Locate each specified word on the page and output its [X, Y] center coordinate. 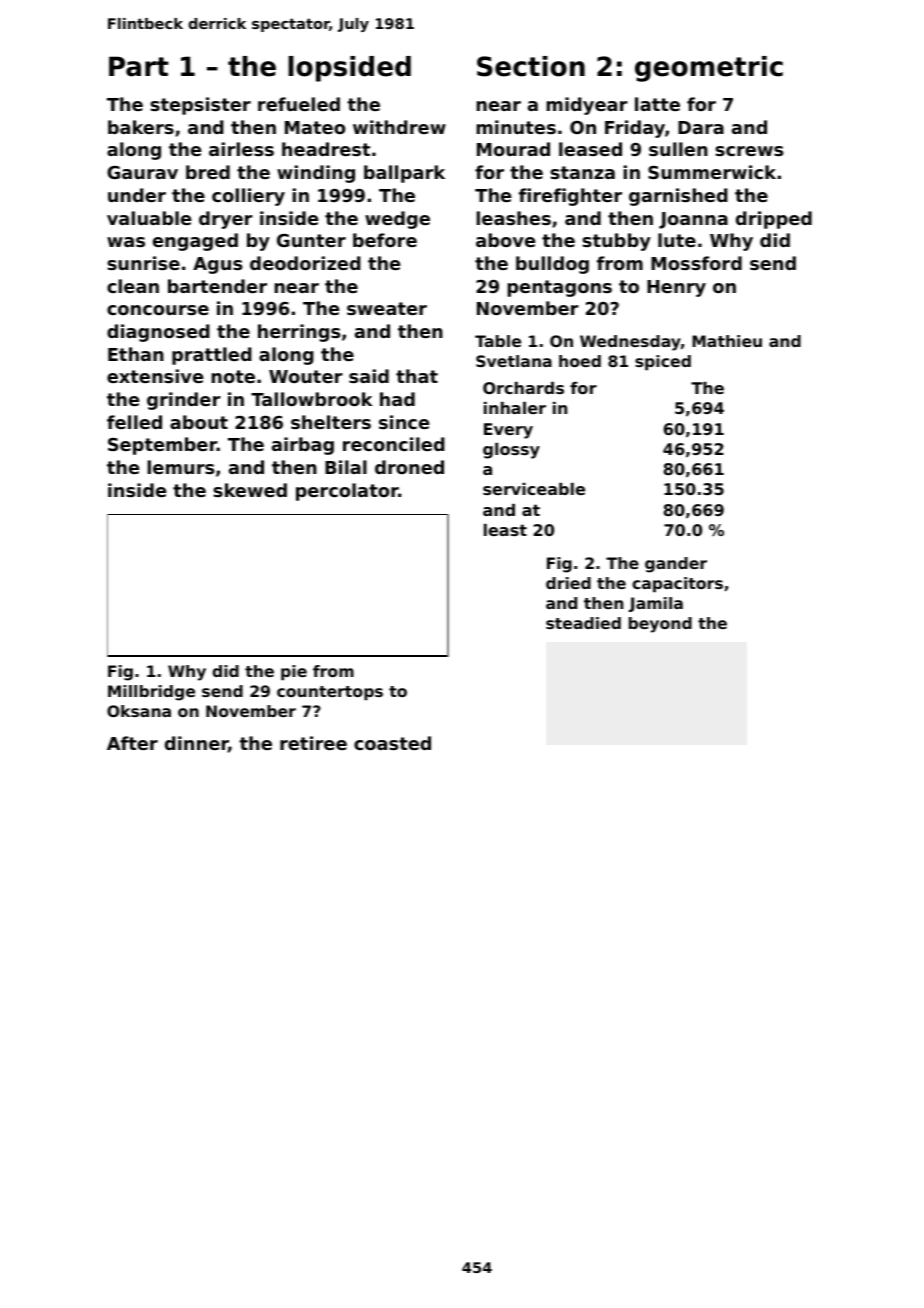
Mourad [513, 149]
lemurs [180, 467]
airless [241, 149]
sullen [678, 149]
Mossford [696, 263]
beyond [660, 625]
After [132, 743]
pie [294, 673]
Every [508, 431]
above [505, 240]
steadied [583, 623]
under [137, 195]
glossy [511, 451]
